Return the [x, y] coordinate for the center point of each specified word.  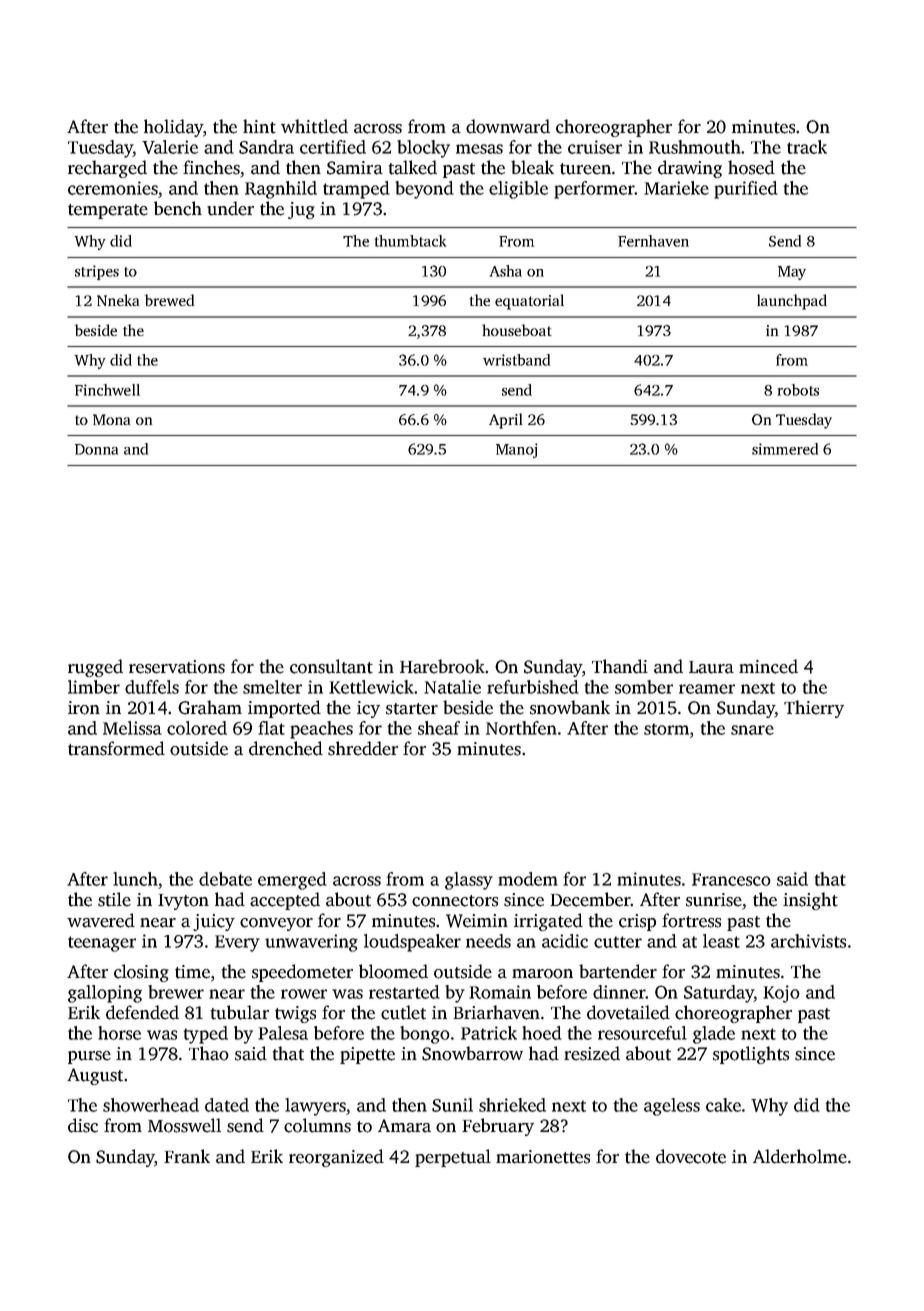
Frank [187, 1156]
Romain [500, 992]
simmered [785, 449]
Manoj [516, 450]
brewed [169, 300]
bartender [618, 971]
